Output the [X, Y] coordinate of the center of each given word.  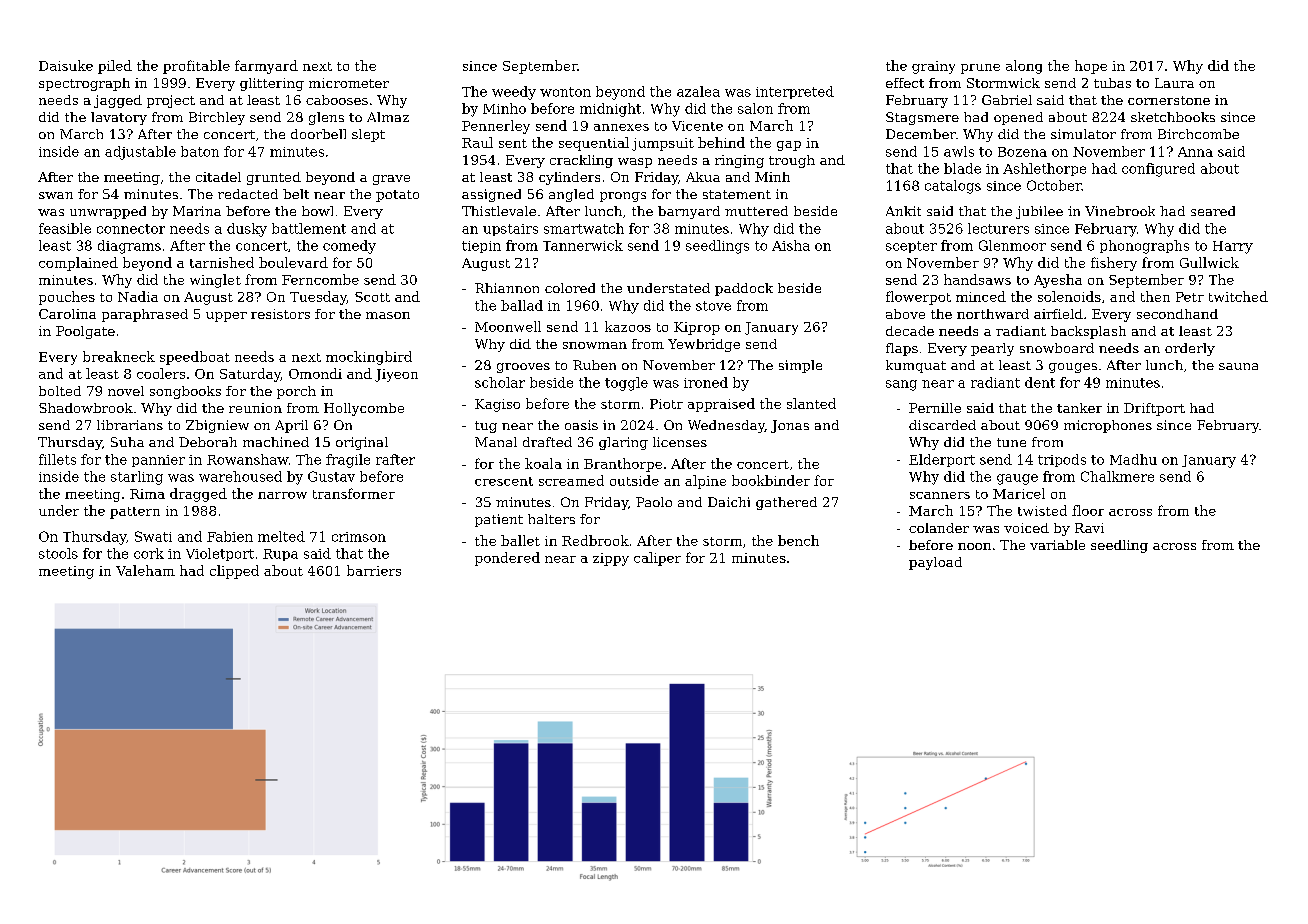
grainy [933, 67]
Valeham [145, 570]
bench [798, 540]
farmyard [266, 67]
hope [1091, 67]
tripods [1062, 460]
